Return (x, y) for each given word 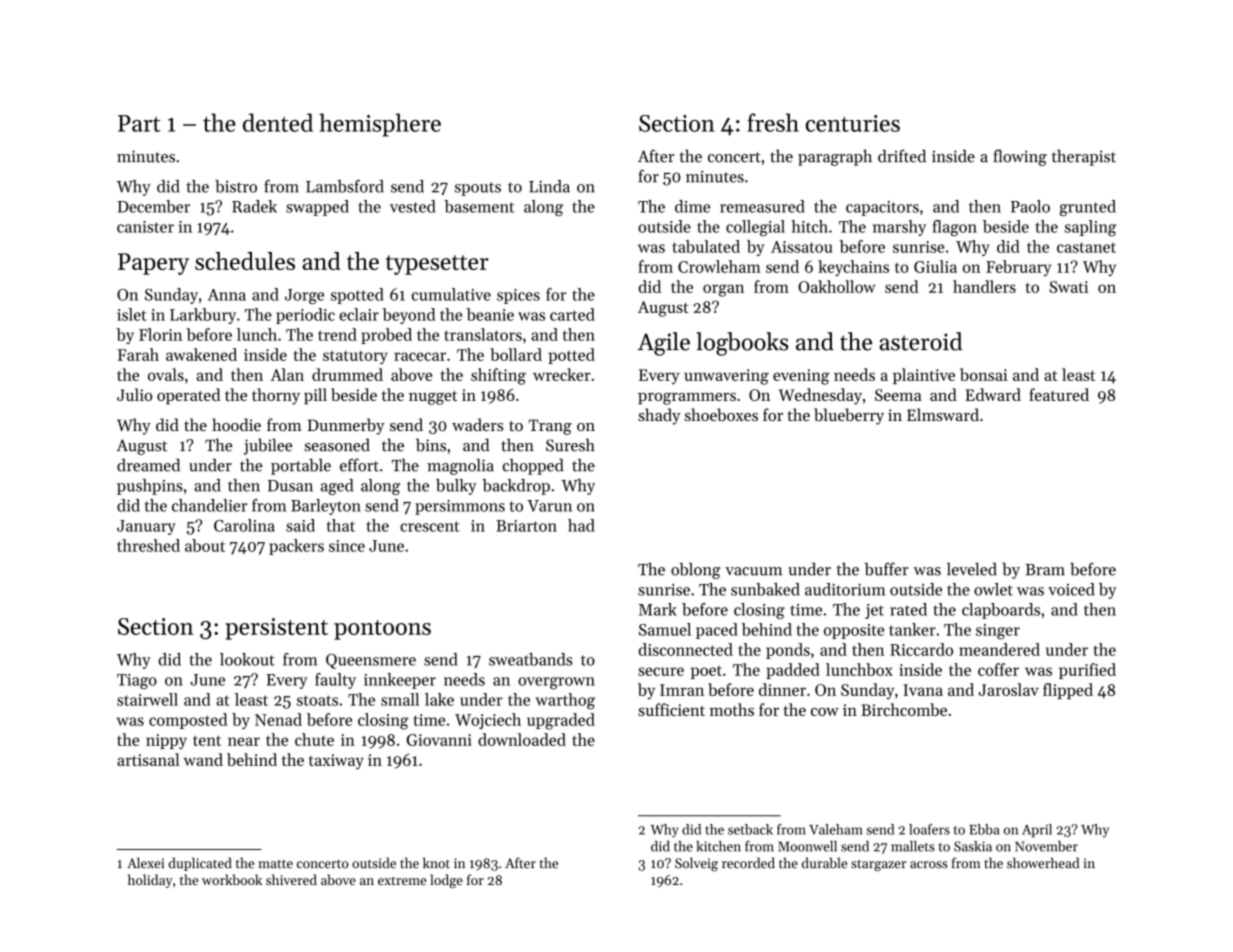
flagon (955, 228)
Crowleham (719, 266)
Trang (550, 427)
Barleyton (326, 507)
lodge (446, 881)
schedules (245, 261)
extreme (402, 880)
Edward (993, 394)
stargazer (878, 866)
